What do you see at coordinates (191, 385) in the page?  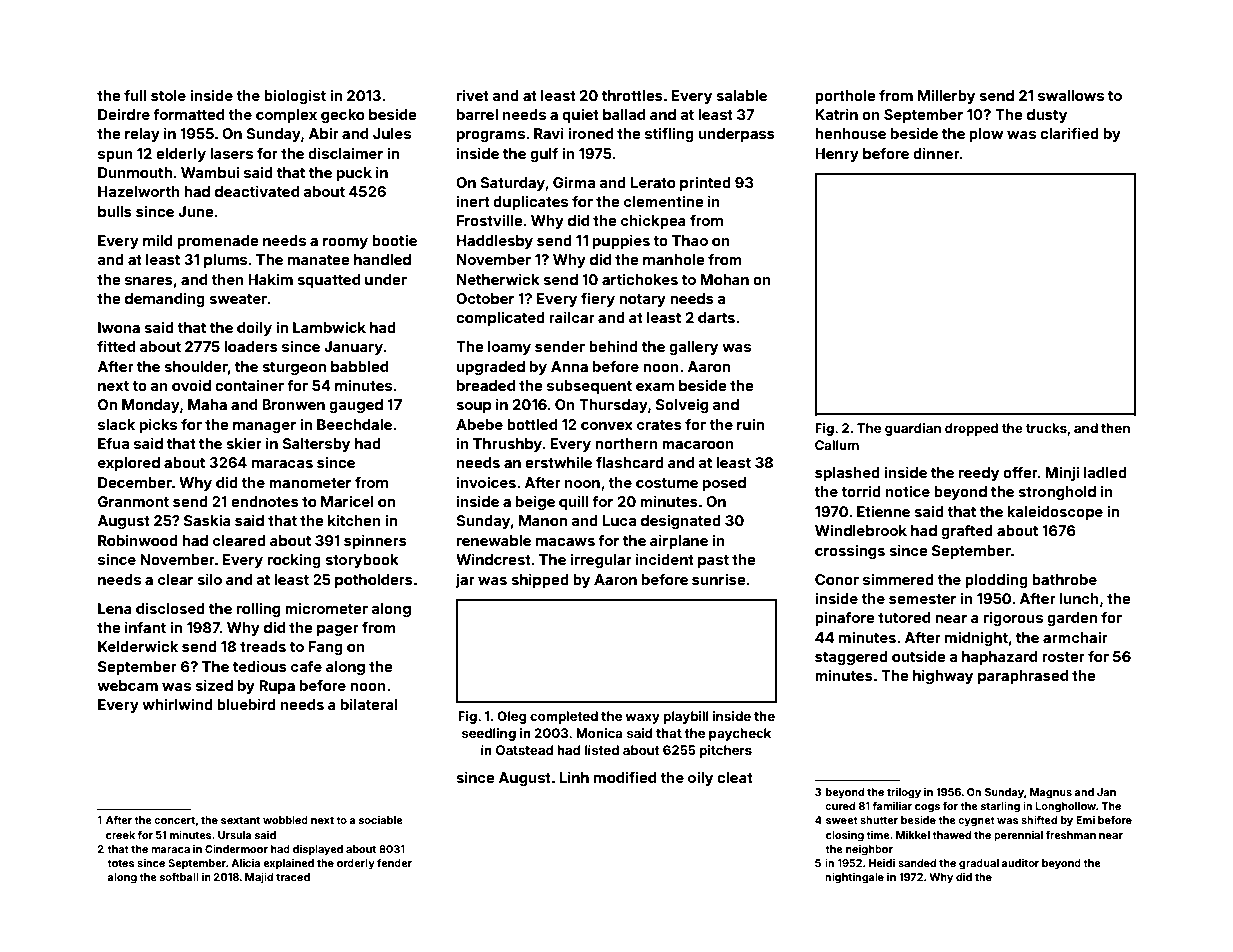 I see `ovoid` at bounding box center [191, 385].
